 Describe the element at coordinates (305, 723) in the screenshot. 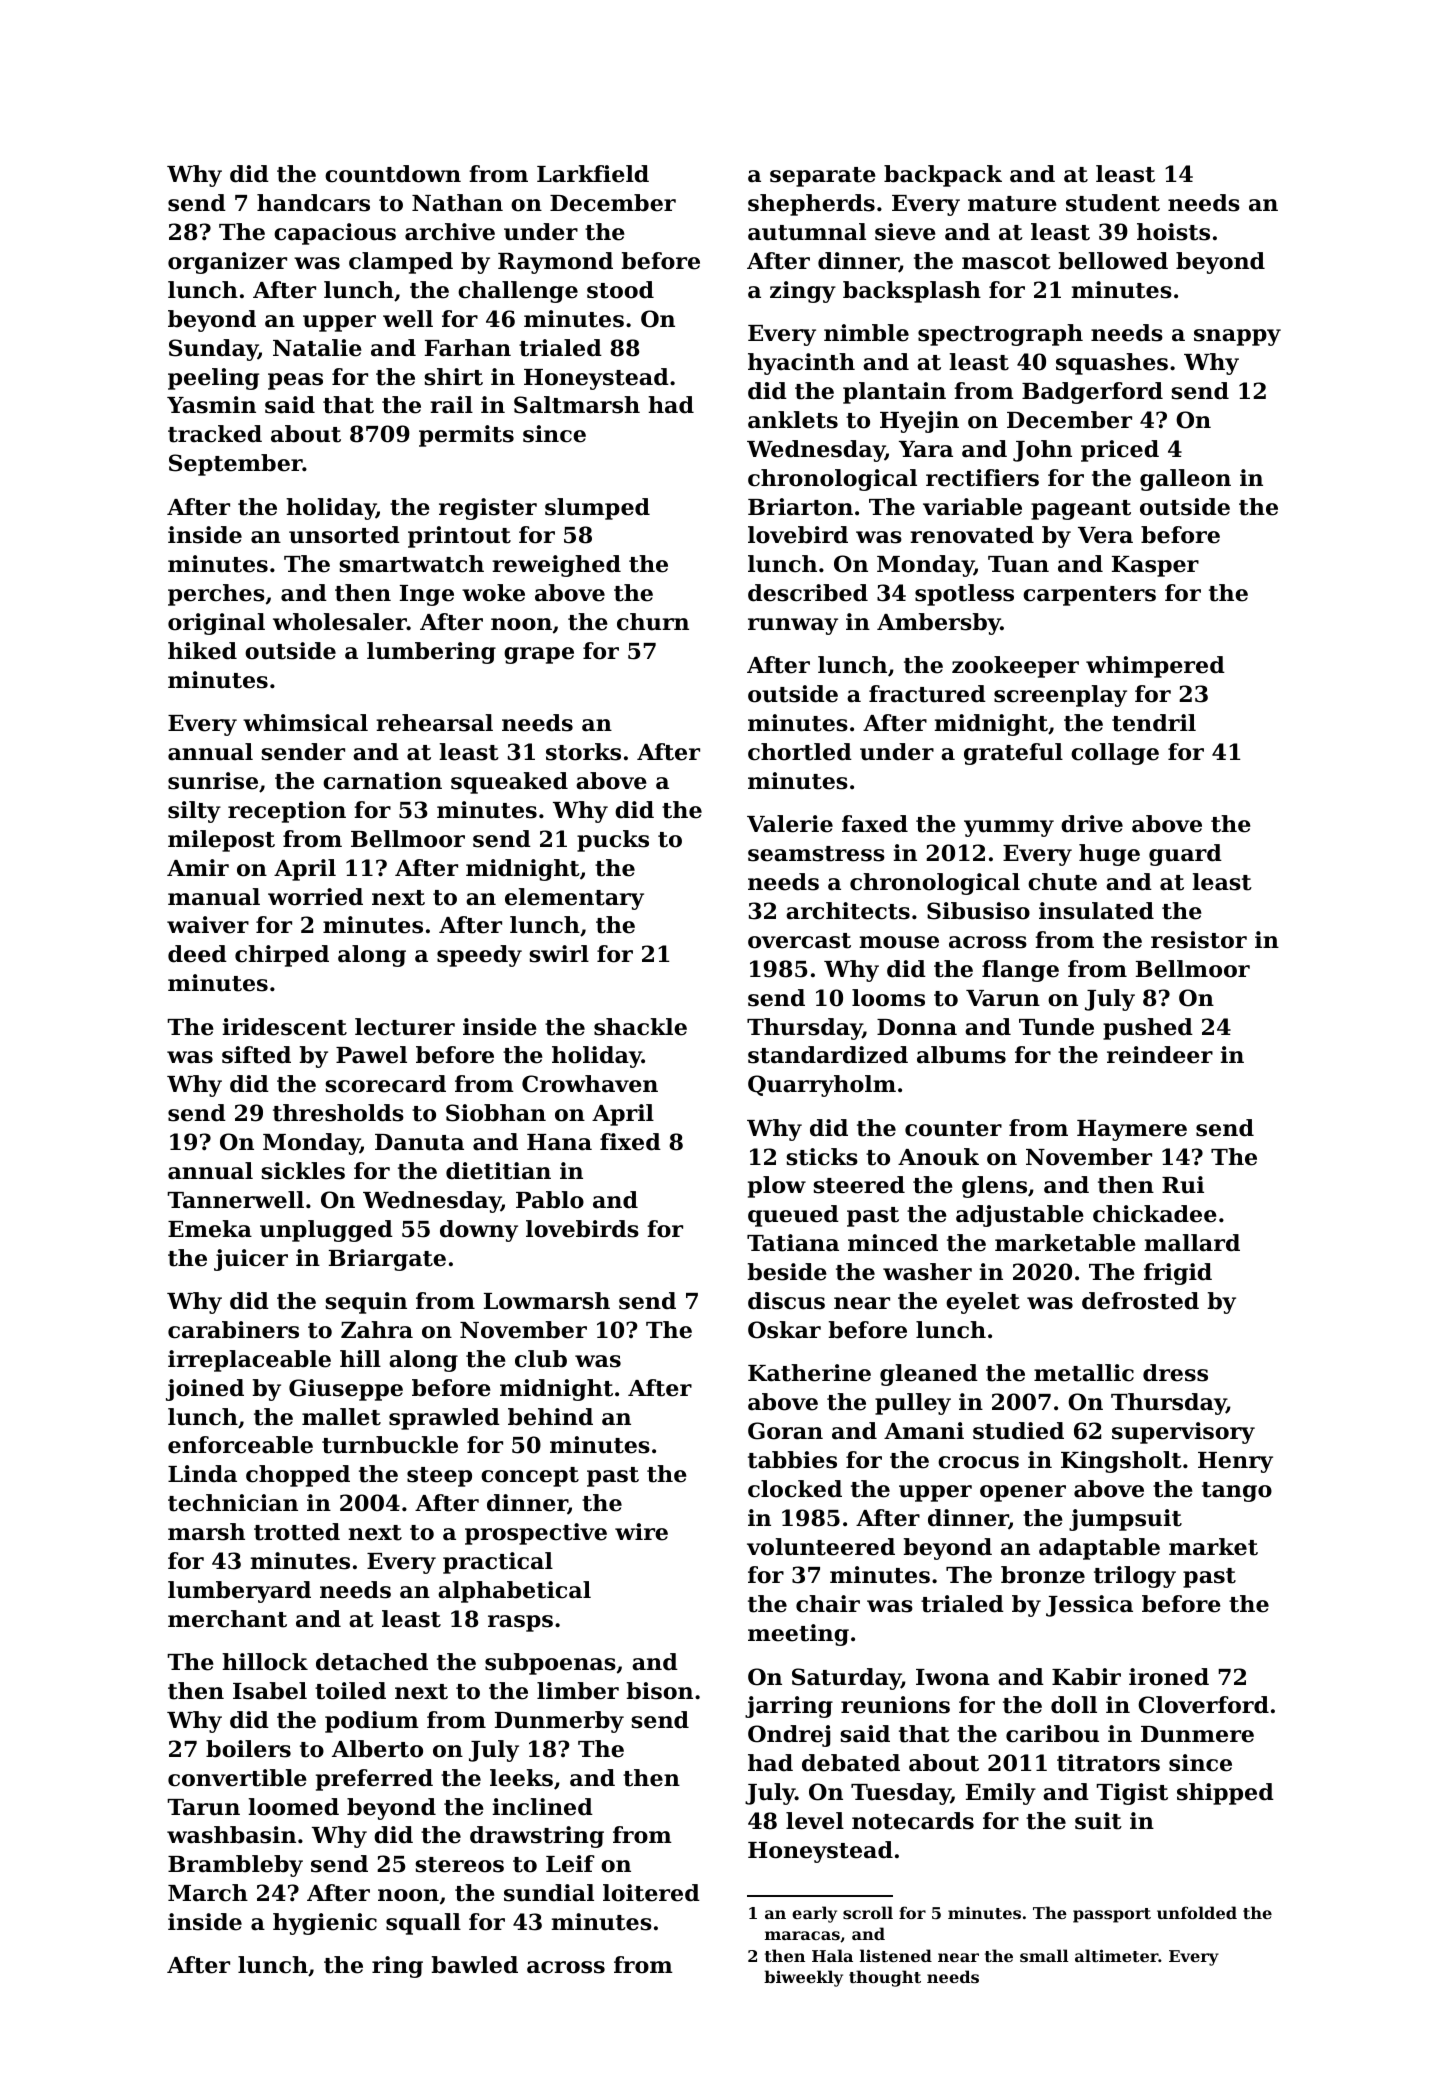

I see `whimsical` at that location.
